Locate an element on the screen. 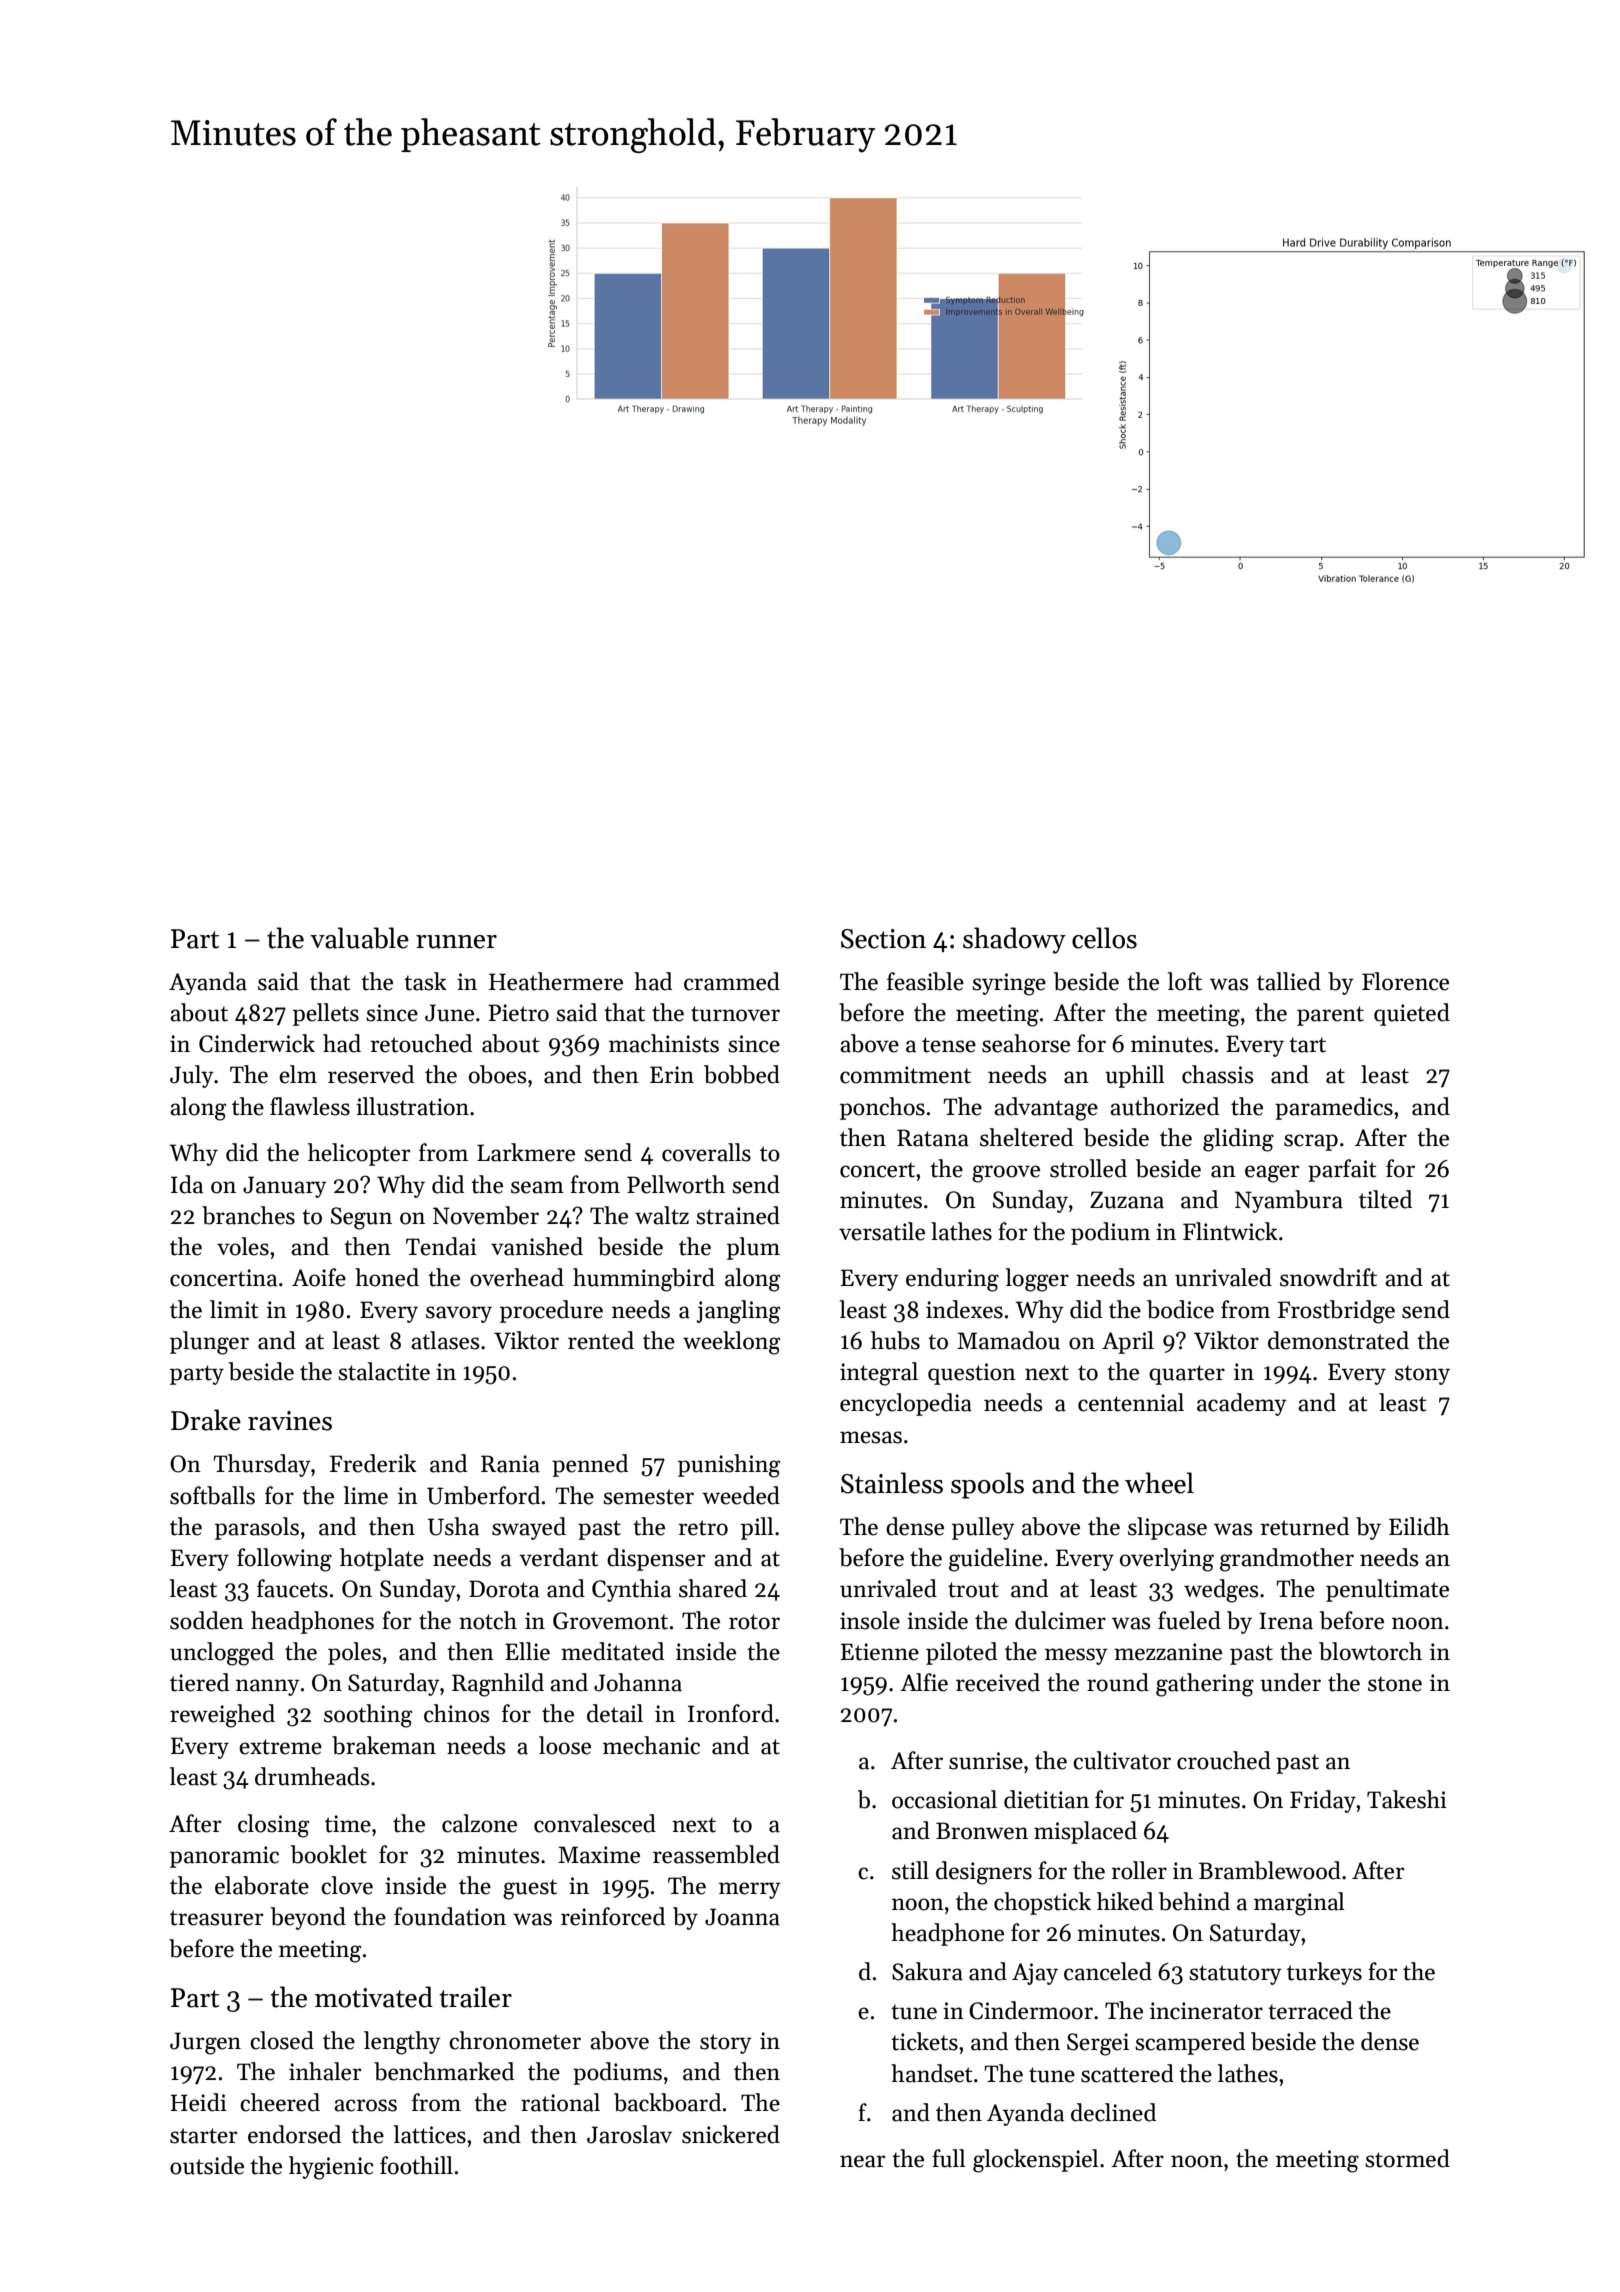 The width and height of the screenshot is (1620, 2292). logger is located at coordinates (1037, 1280).
